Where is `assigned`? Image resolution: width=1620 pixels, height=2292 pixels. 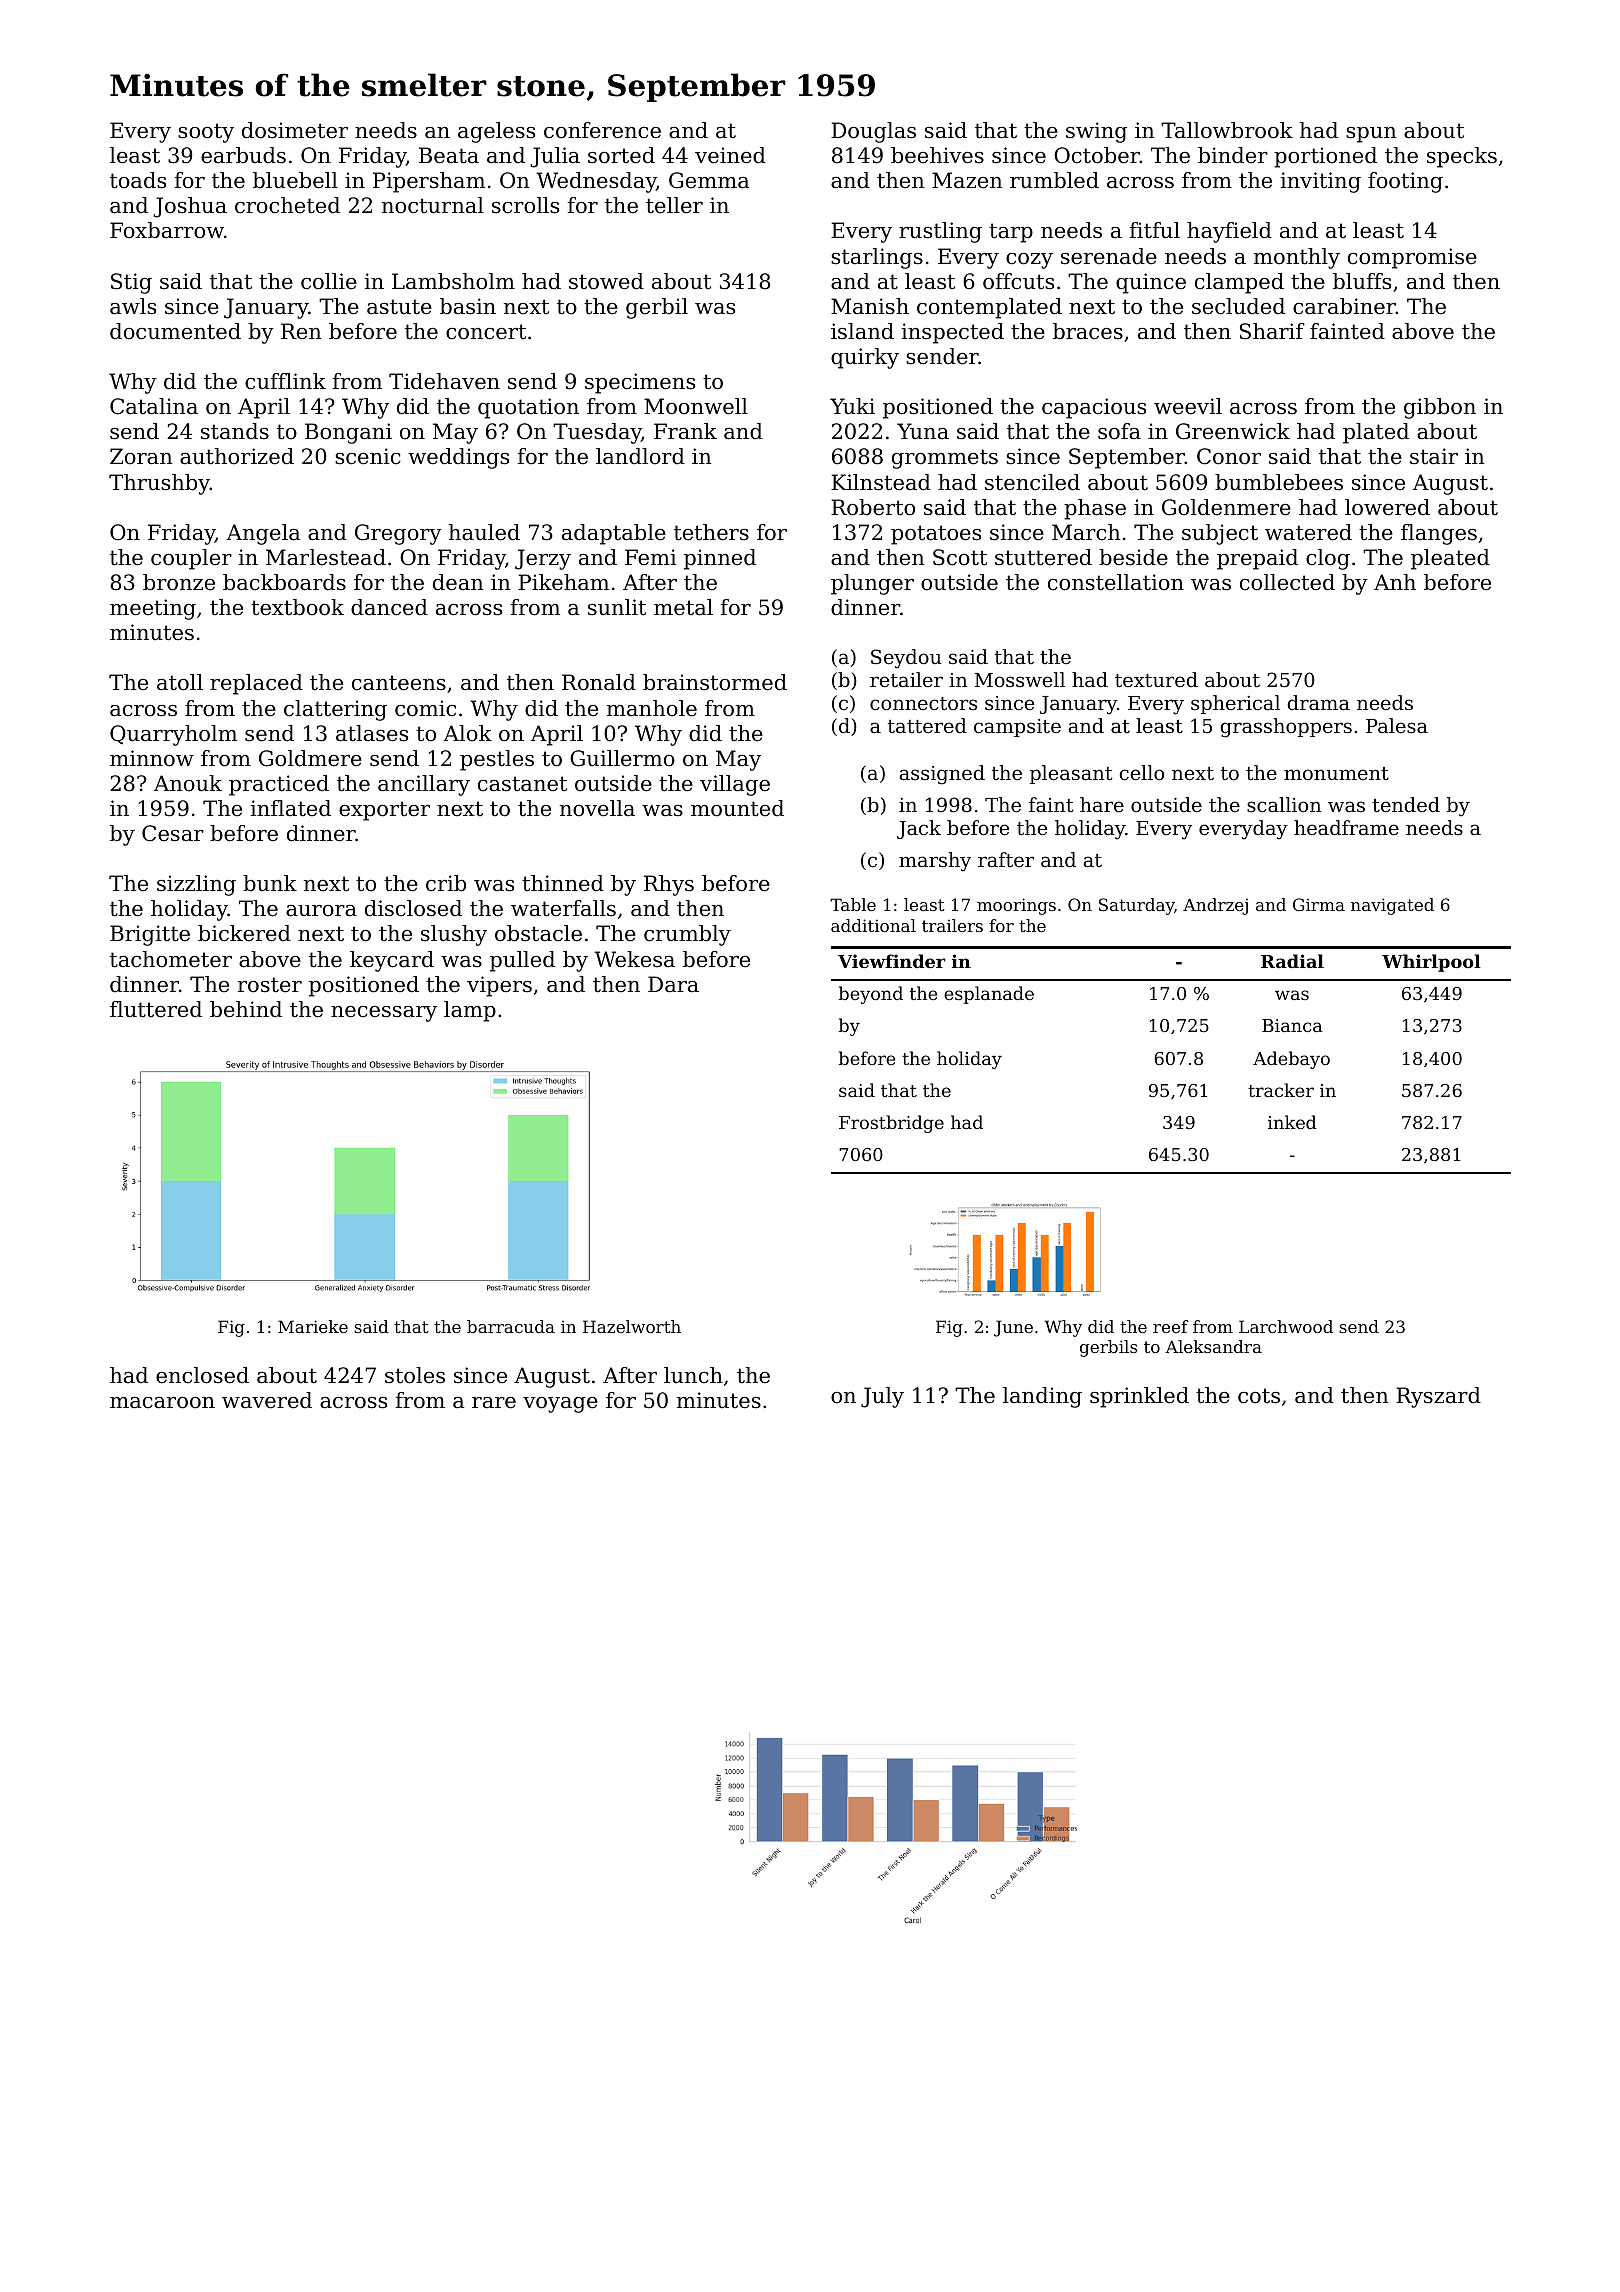
assigned is located at coordinates (942, 775).
